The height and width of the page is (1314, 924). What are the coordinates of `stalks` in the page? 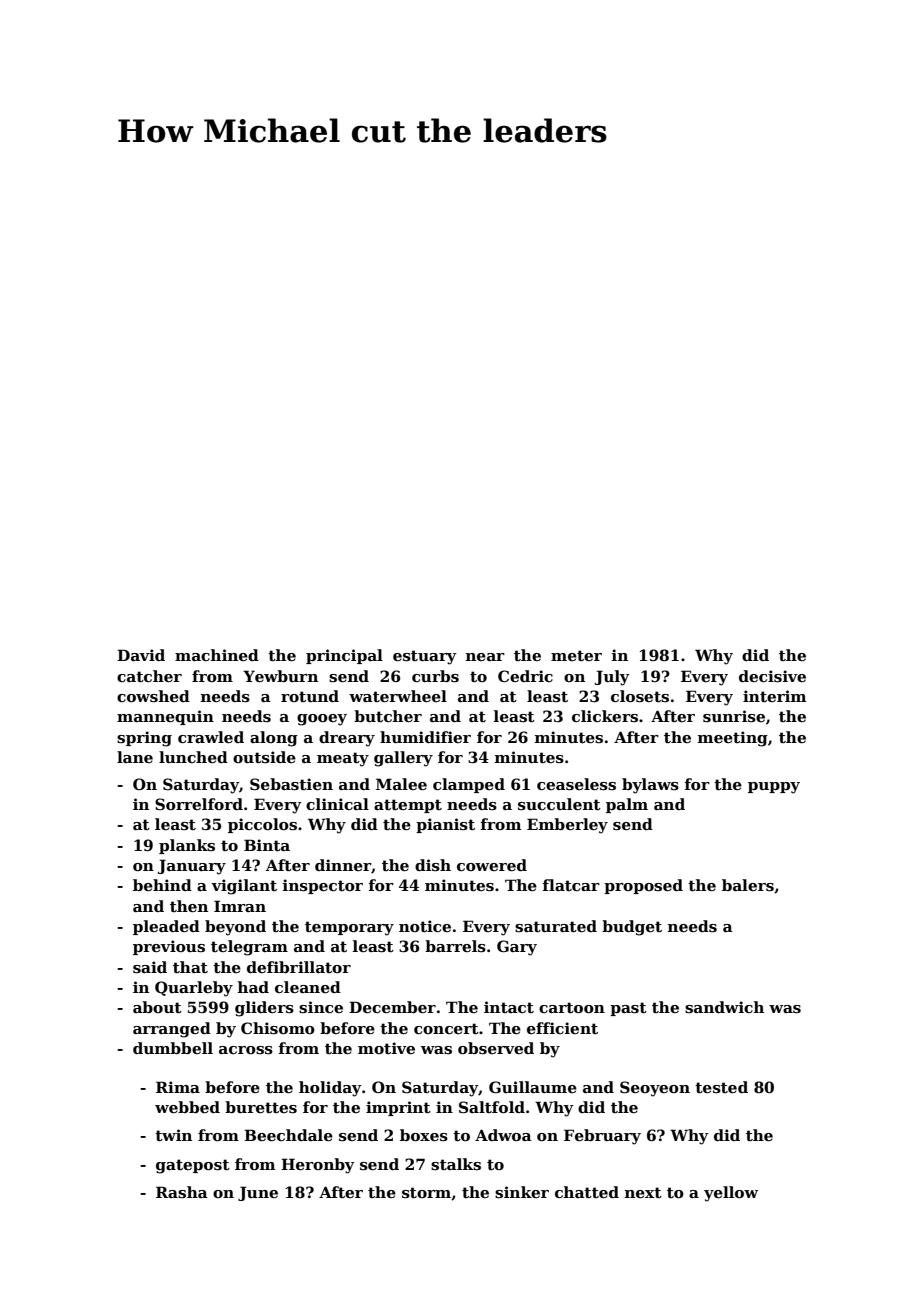 It's located at (456, 1164).
